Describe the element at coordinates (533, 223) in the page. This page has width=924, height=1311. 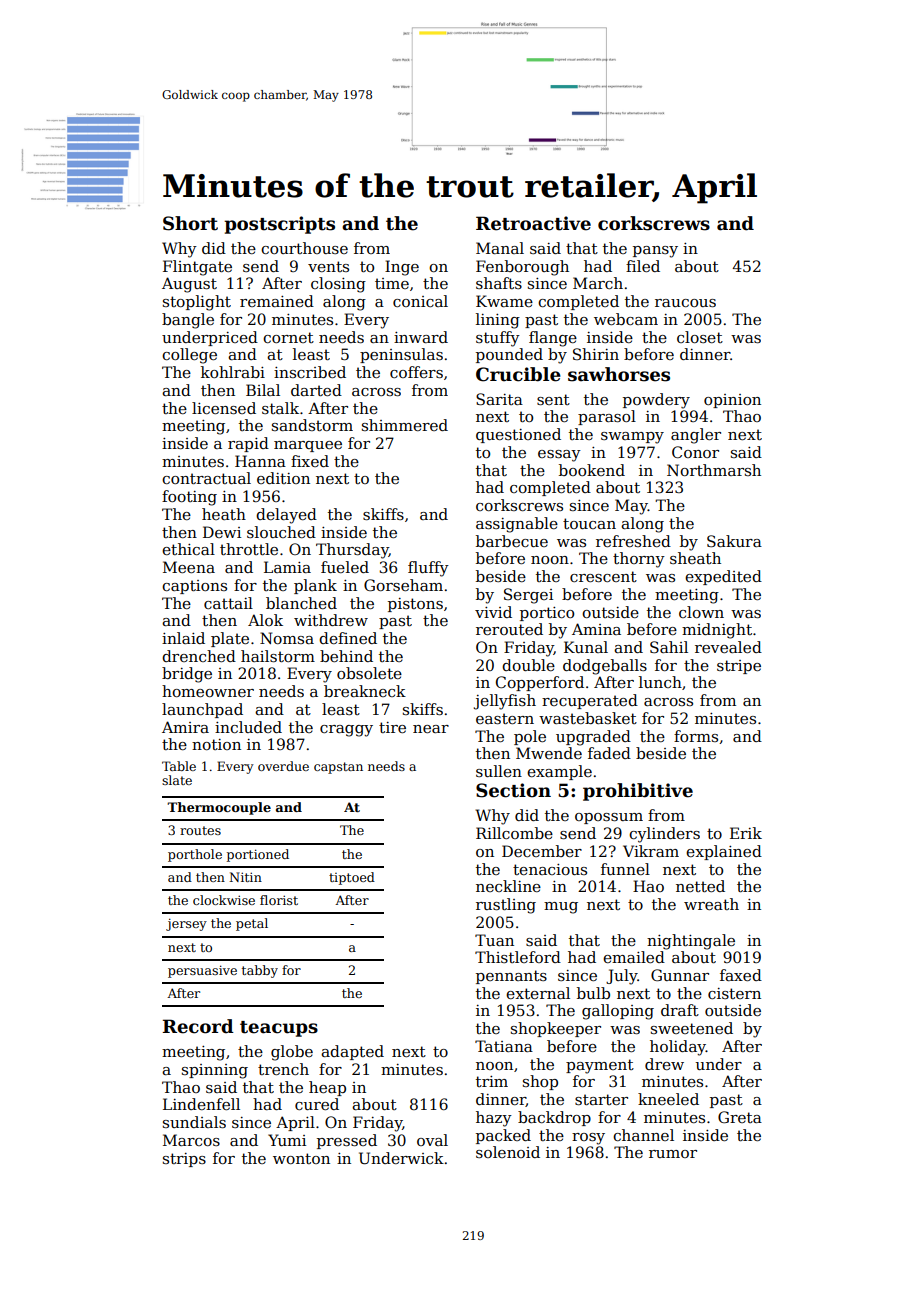
I see `Retroactive` at that location.
